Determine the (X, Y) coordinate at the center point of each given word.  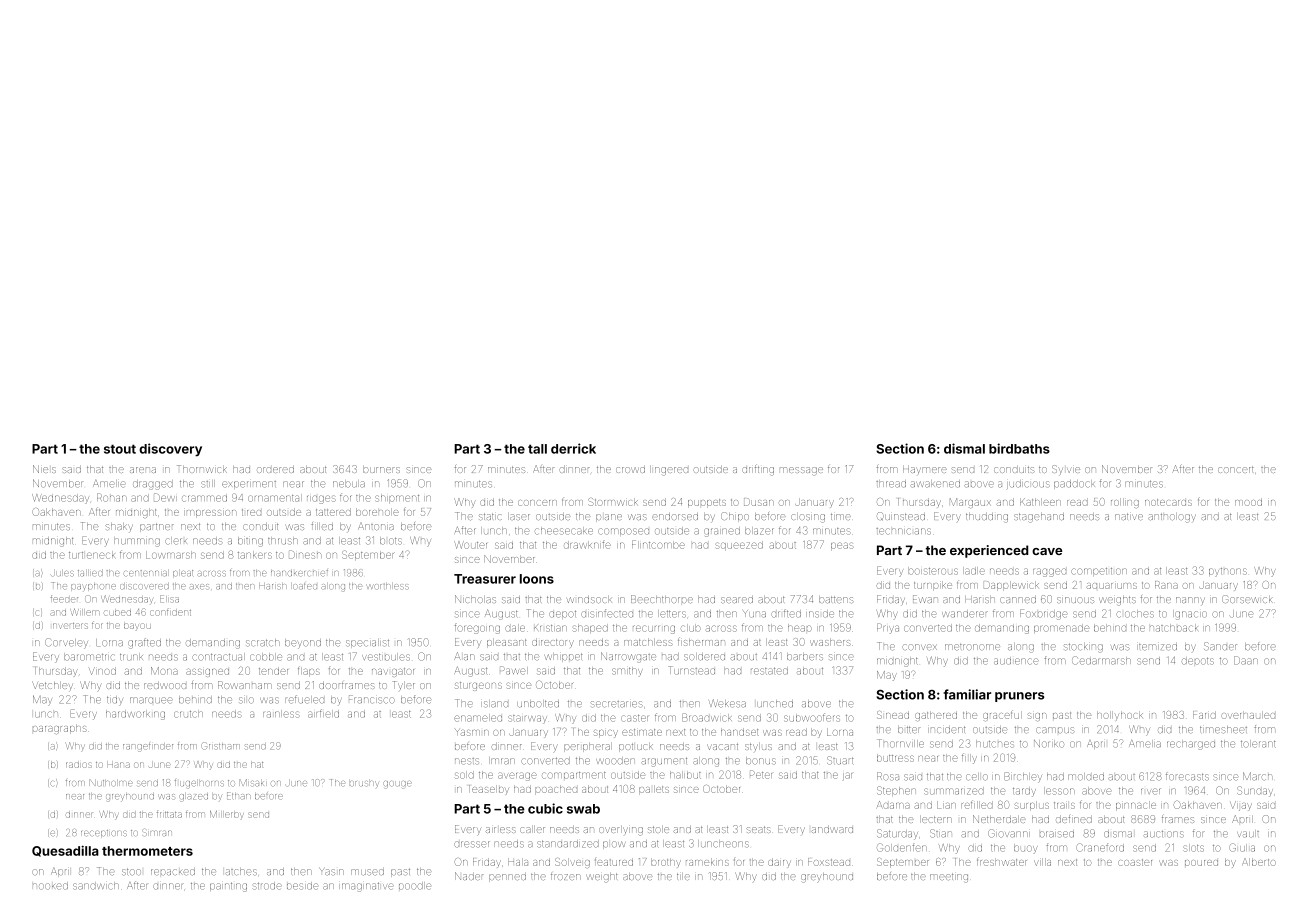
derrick (573, 448)
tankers (255, 555)
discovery (170, 450)
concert (1235, 470)
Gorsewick (1247, 599)
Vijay (1241, 806)
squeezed (739, 545)
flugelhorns (199, 783)
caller (532, 830)
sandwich (96, 886)
